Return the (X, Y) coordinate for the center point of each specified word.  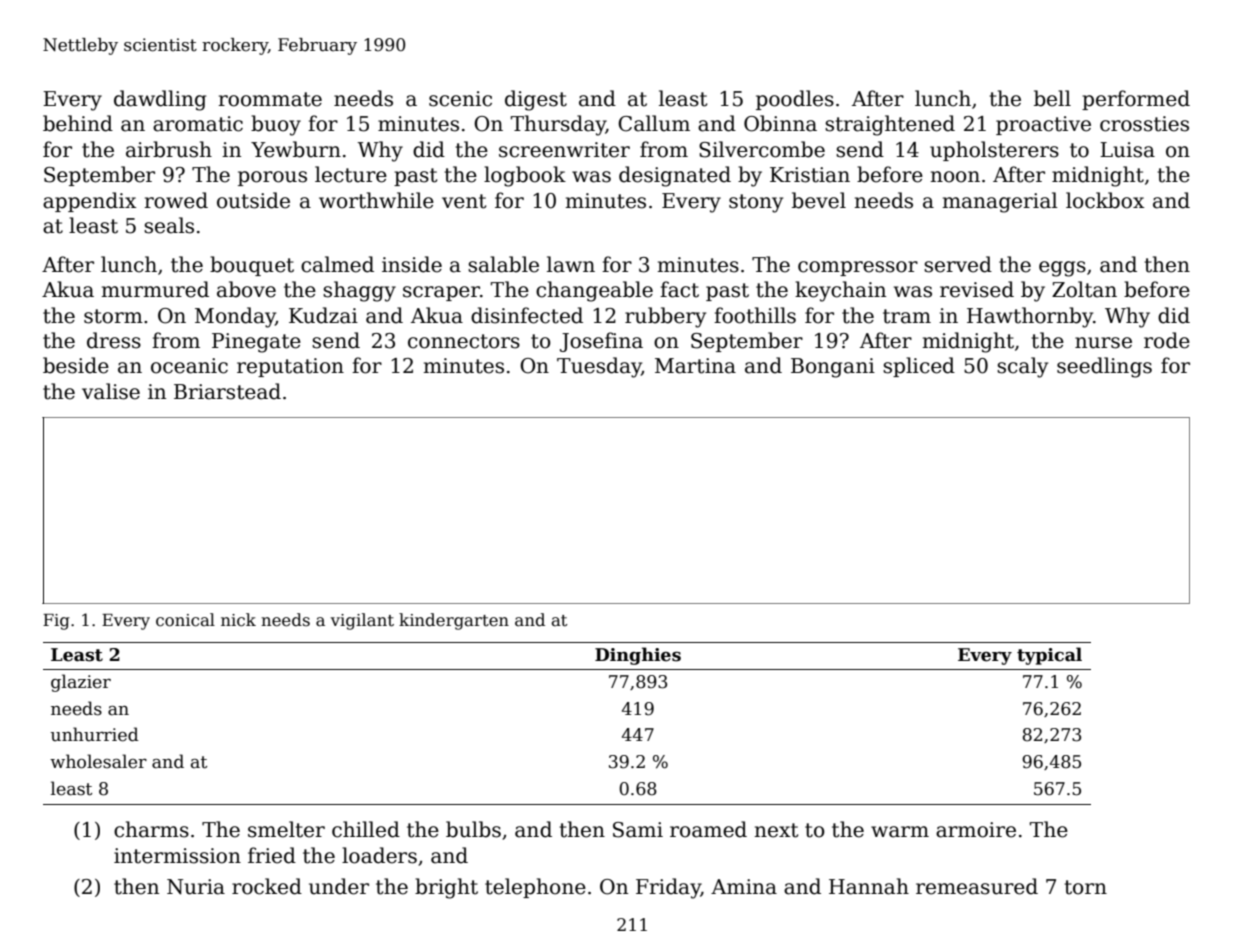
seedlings (1104, 367)
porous (272, 178)
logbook (525, 176)
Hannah (869, 886)
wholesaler (98, 761)
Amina (744, 887)
